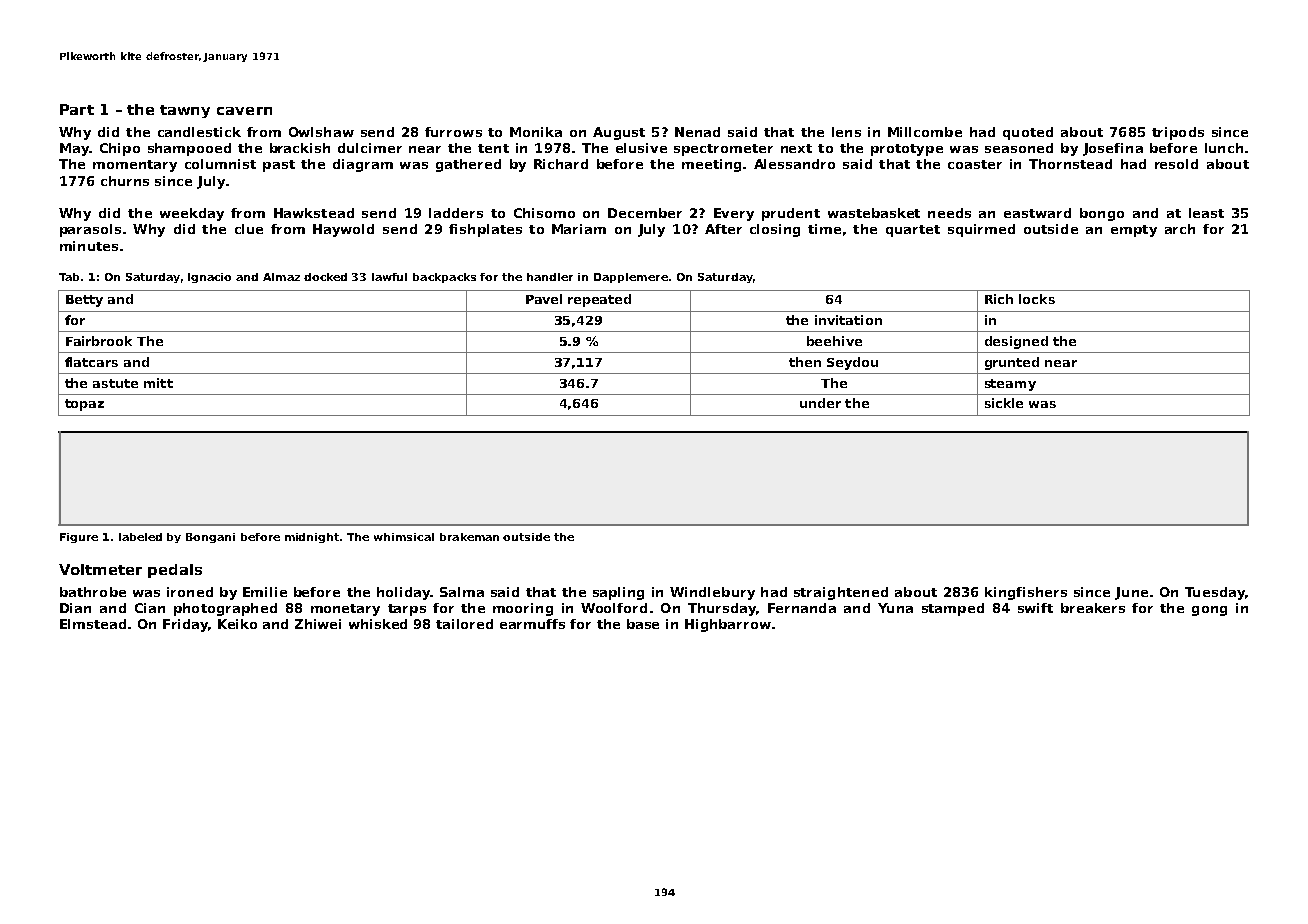 This screenshot has width=1308, height=924. What do you see at coordinates (84, 405) in the screenshot?
I see `topaz` at bounding box center [84, 405].
